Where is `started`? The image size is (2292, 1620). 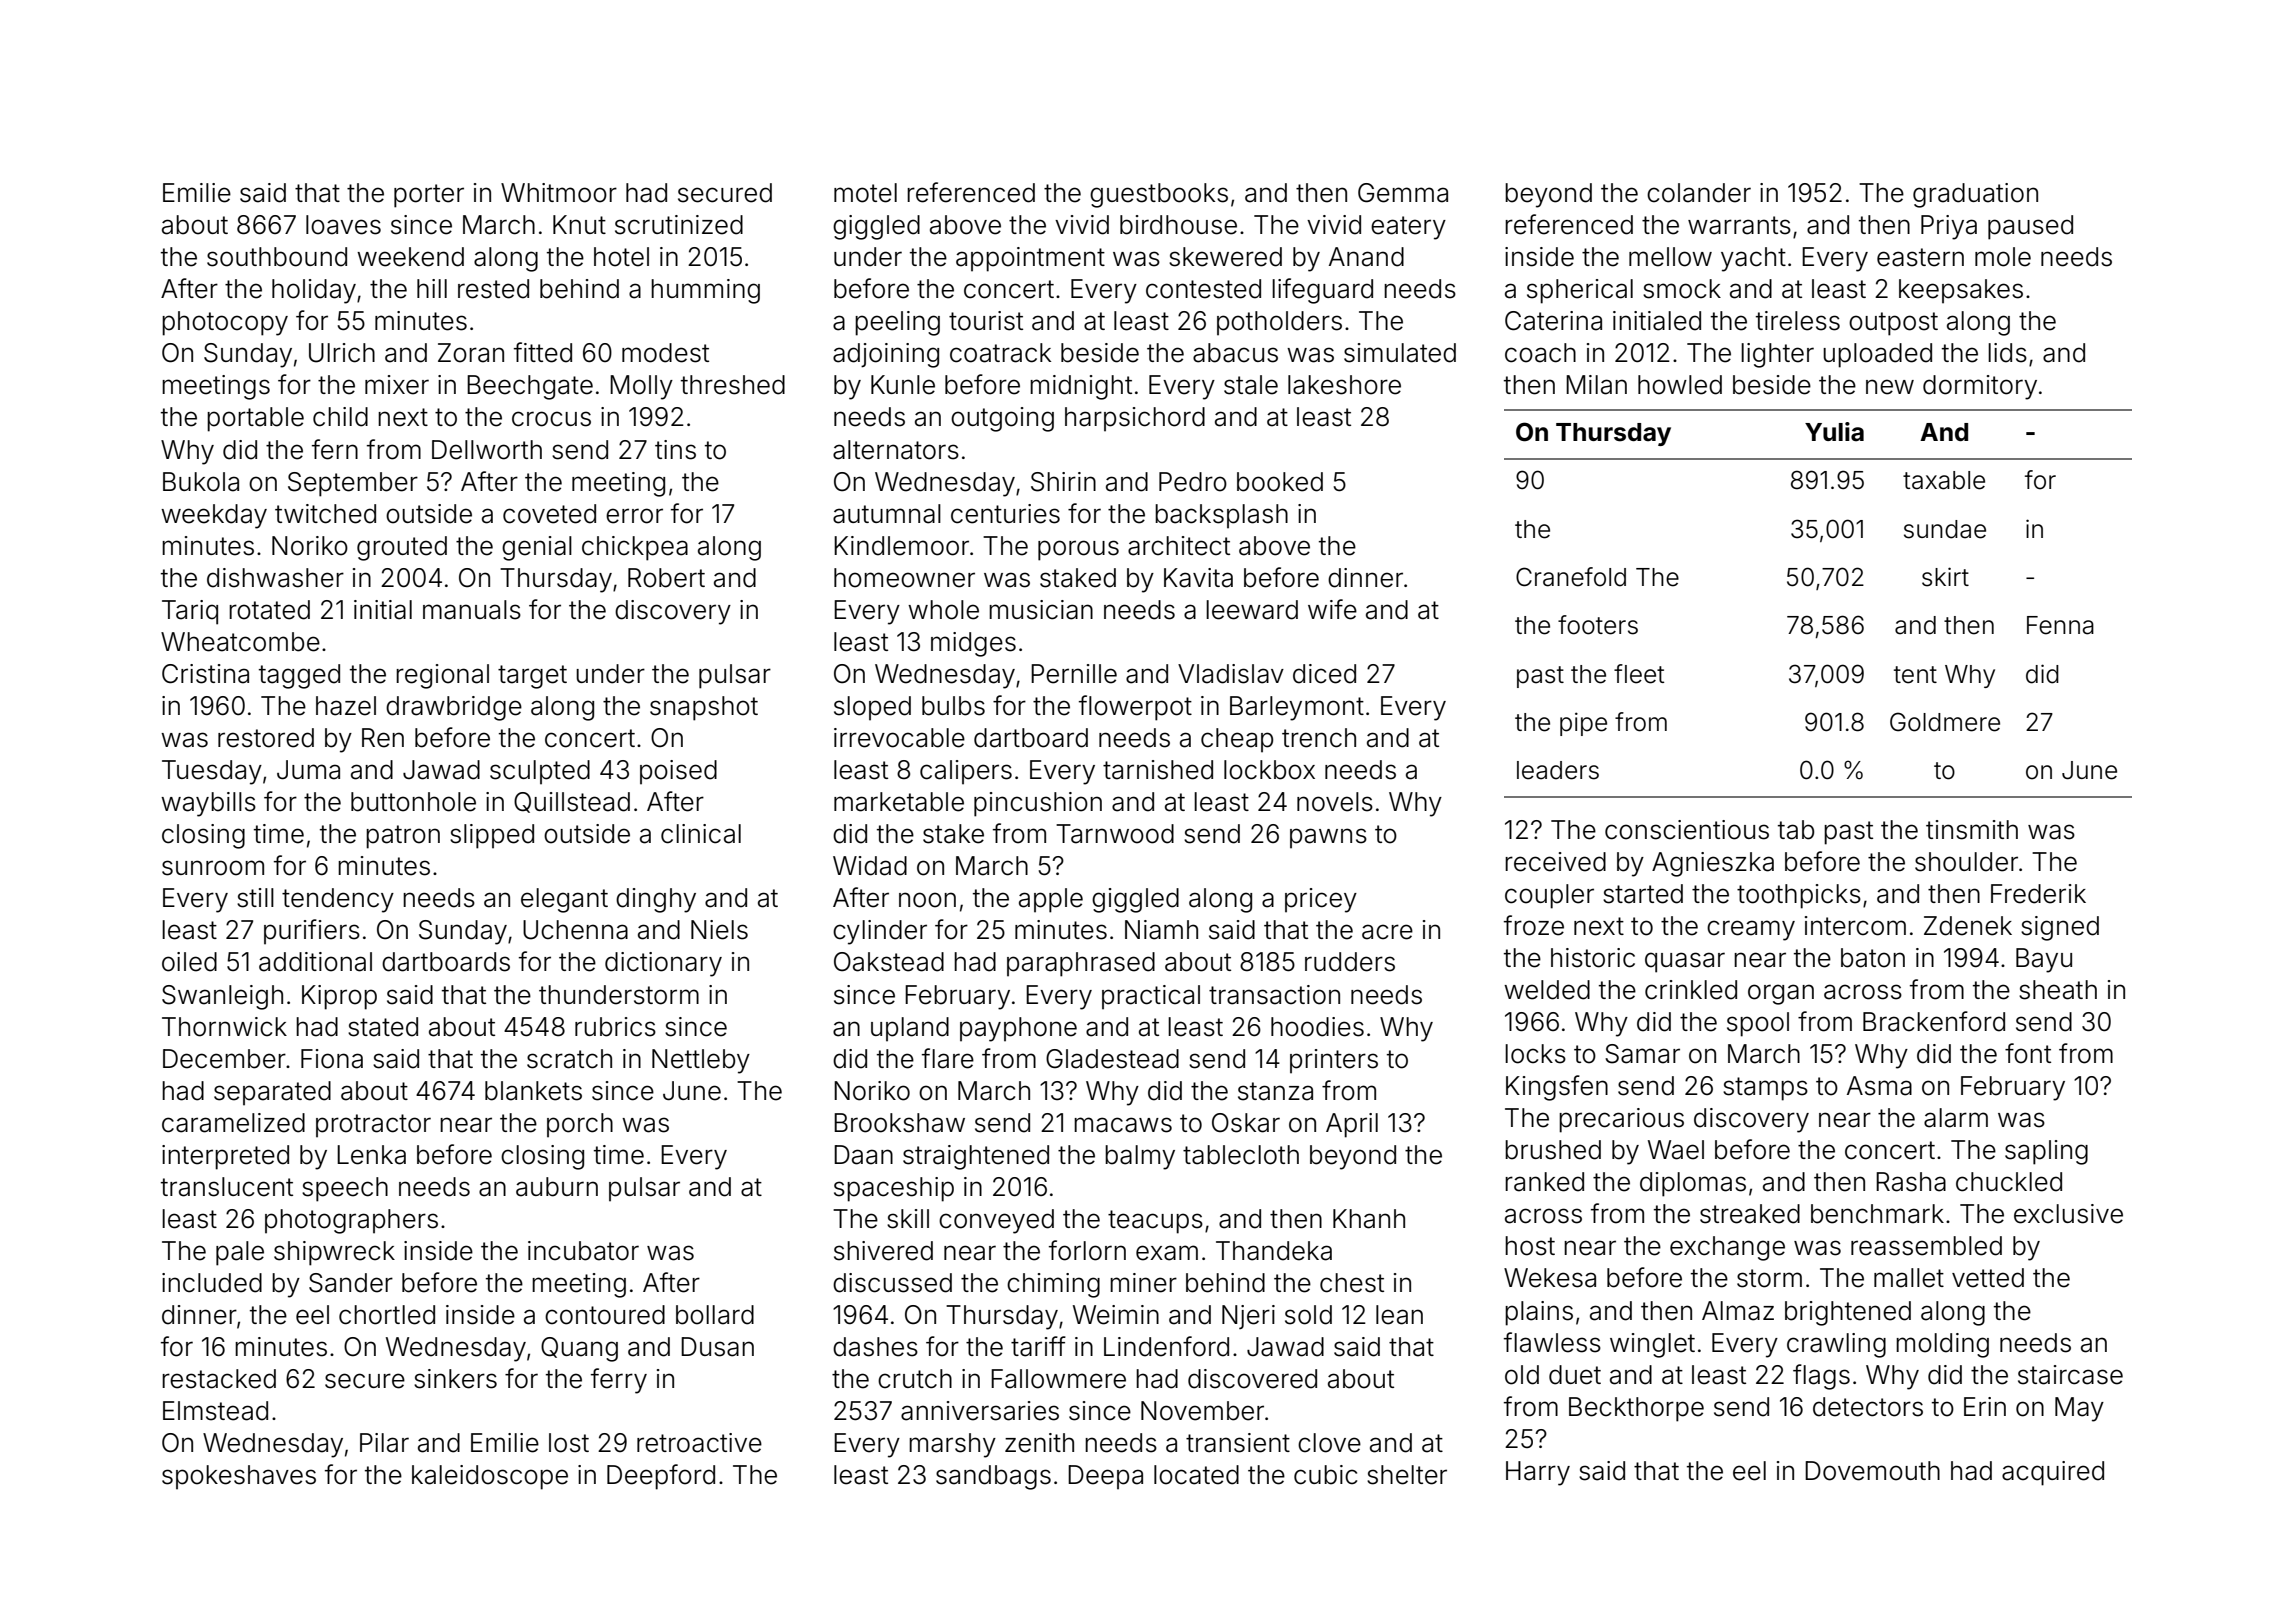
started is located at coordinates (1643, 894).
